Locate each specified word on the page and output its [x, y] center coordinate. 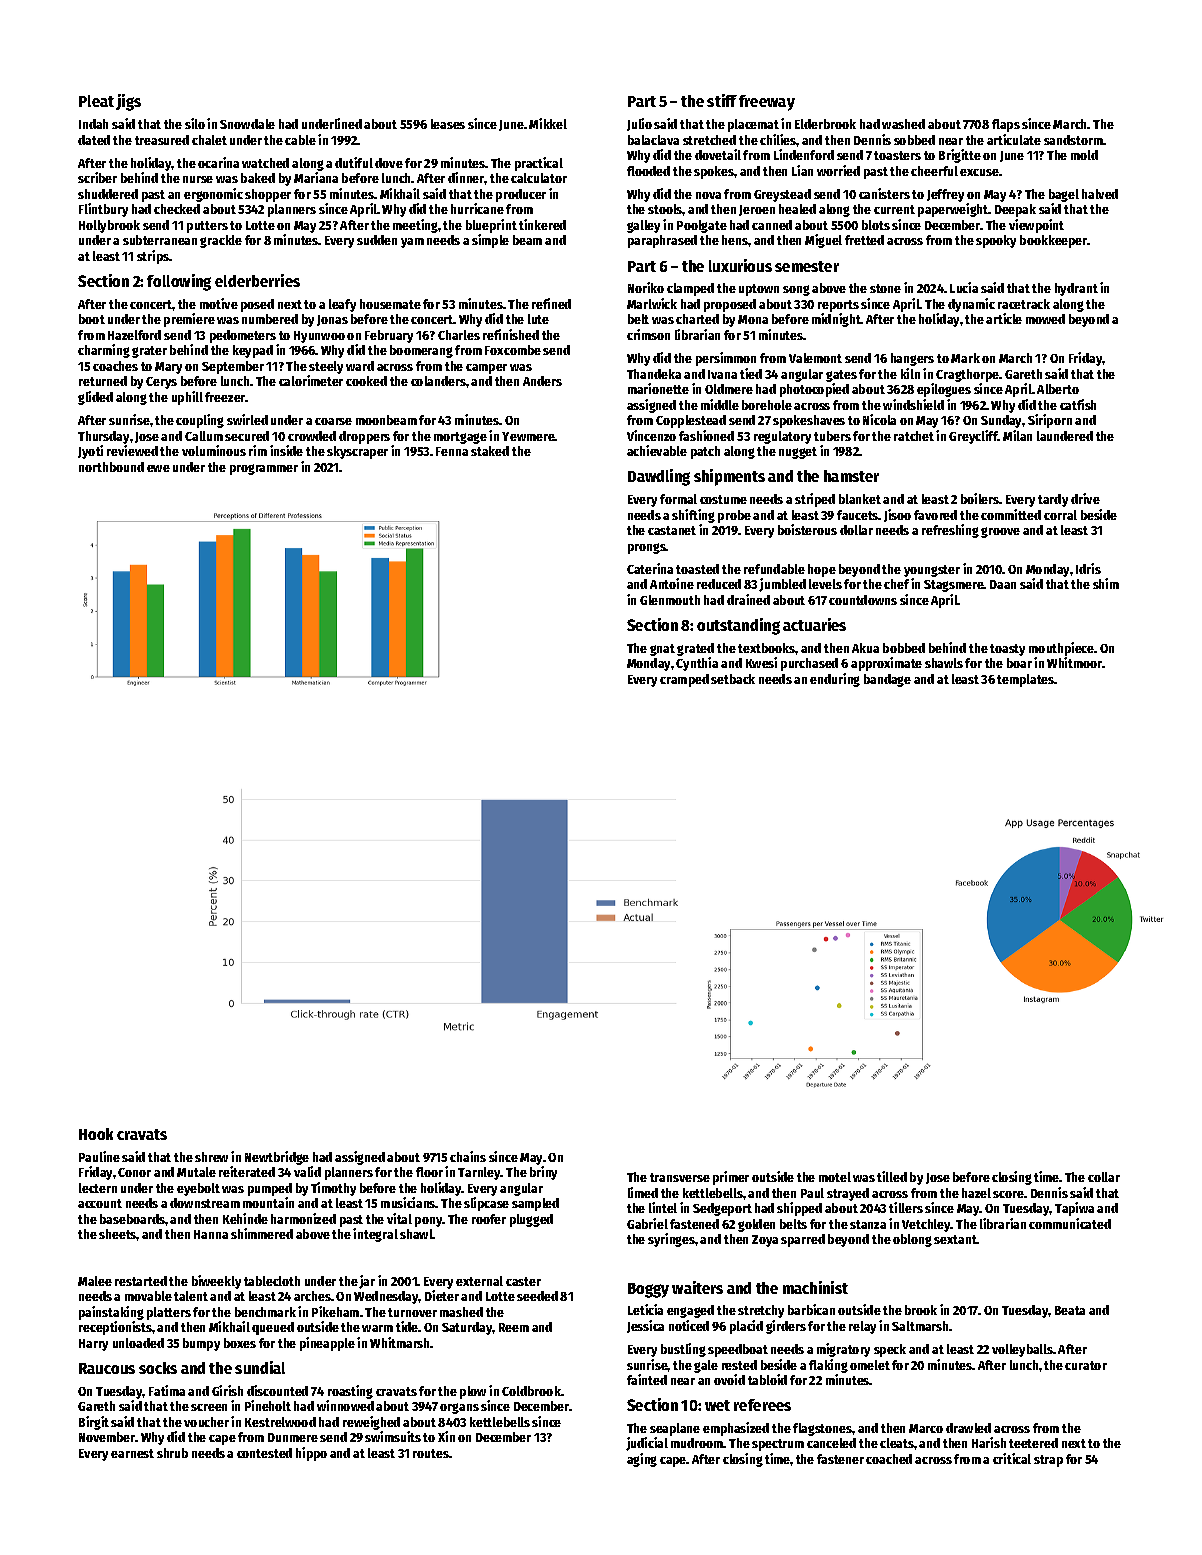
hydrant [1076, 289]
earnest [132, 1453]
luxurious [740, 265]
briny [543, 1173]
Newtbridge [277, 1158]
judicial [647, 1444]
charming [104, 351]
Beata [1070, 1310]
